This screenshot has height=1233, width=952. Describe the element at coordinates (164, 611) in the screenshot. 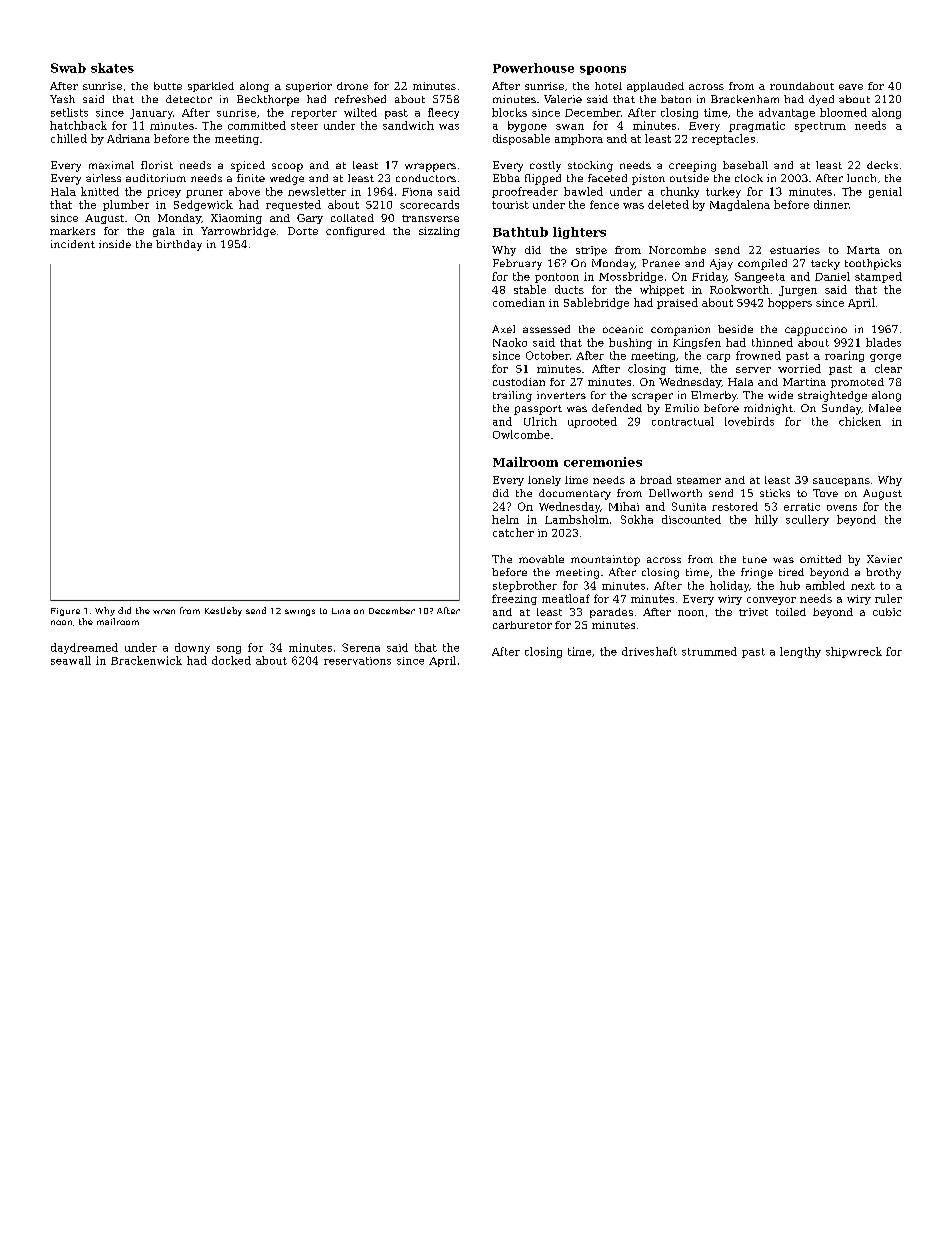

I see `wren` at that location.
